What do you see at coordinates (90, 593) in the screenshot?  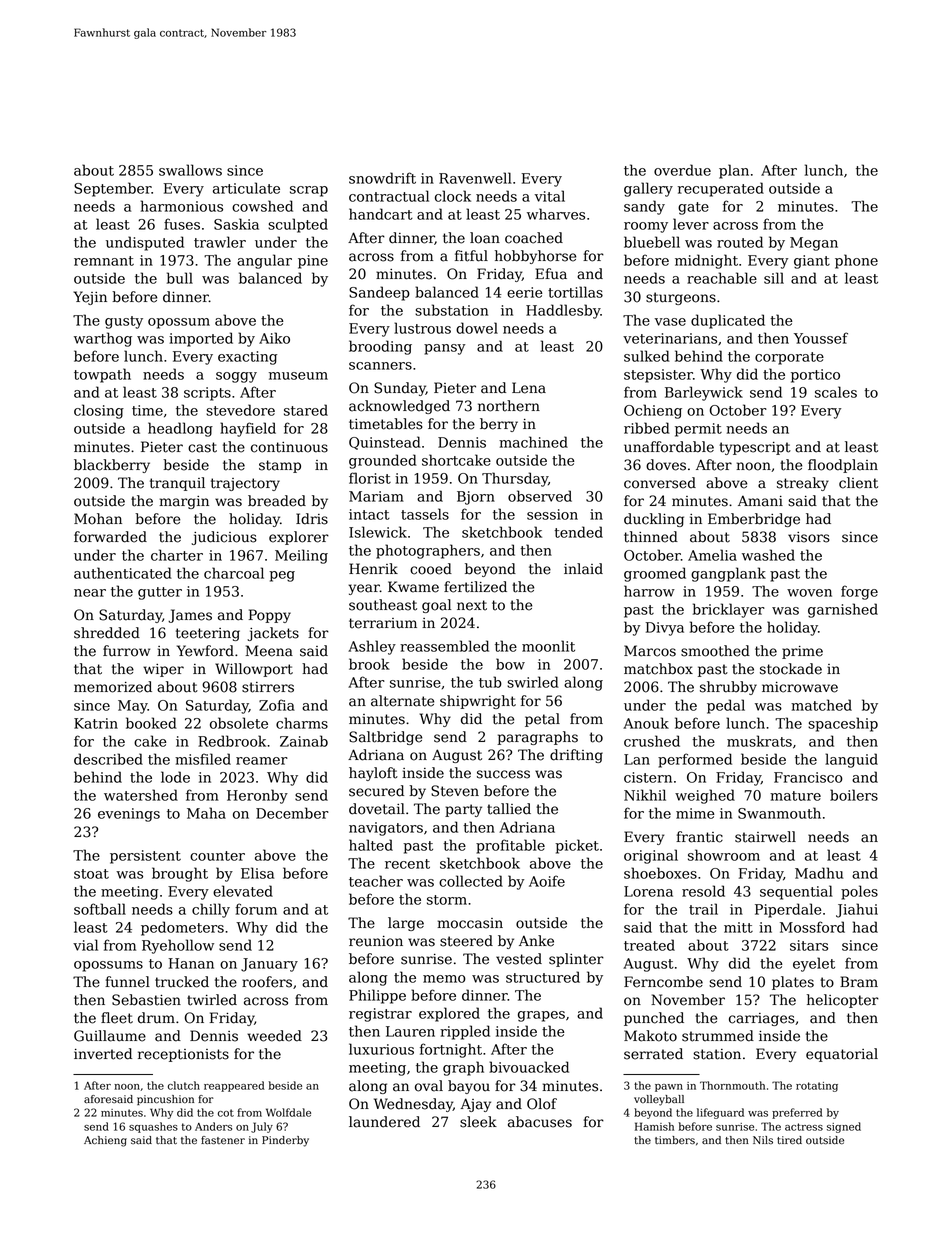 I see `near` at bounding box center [90, 593].
